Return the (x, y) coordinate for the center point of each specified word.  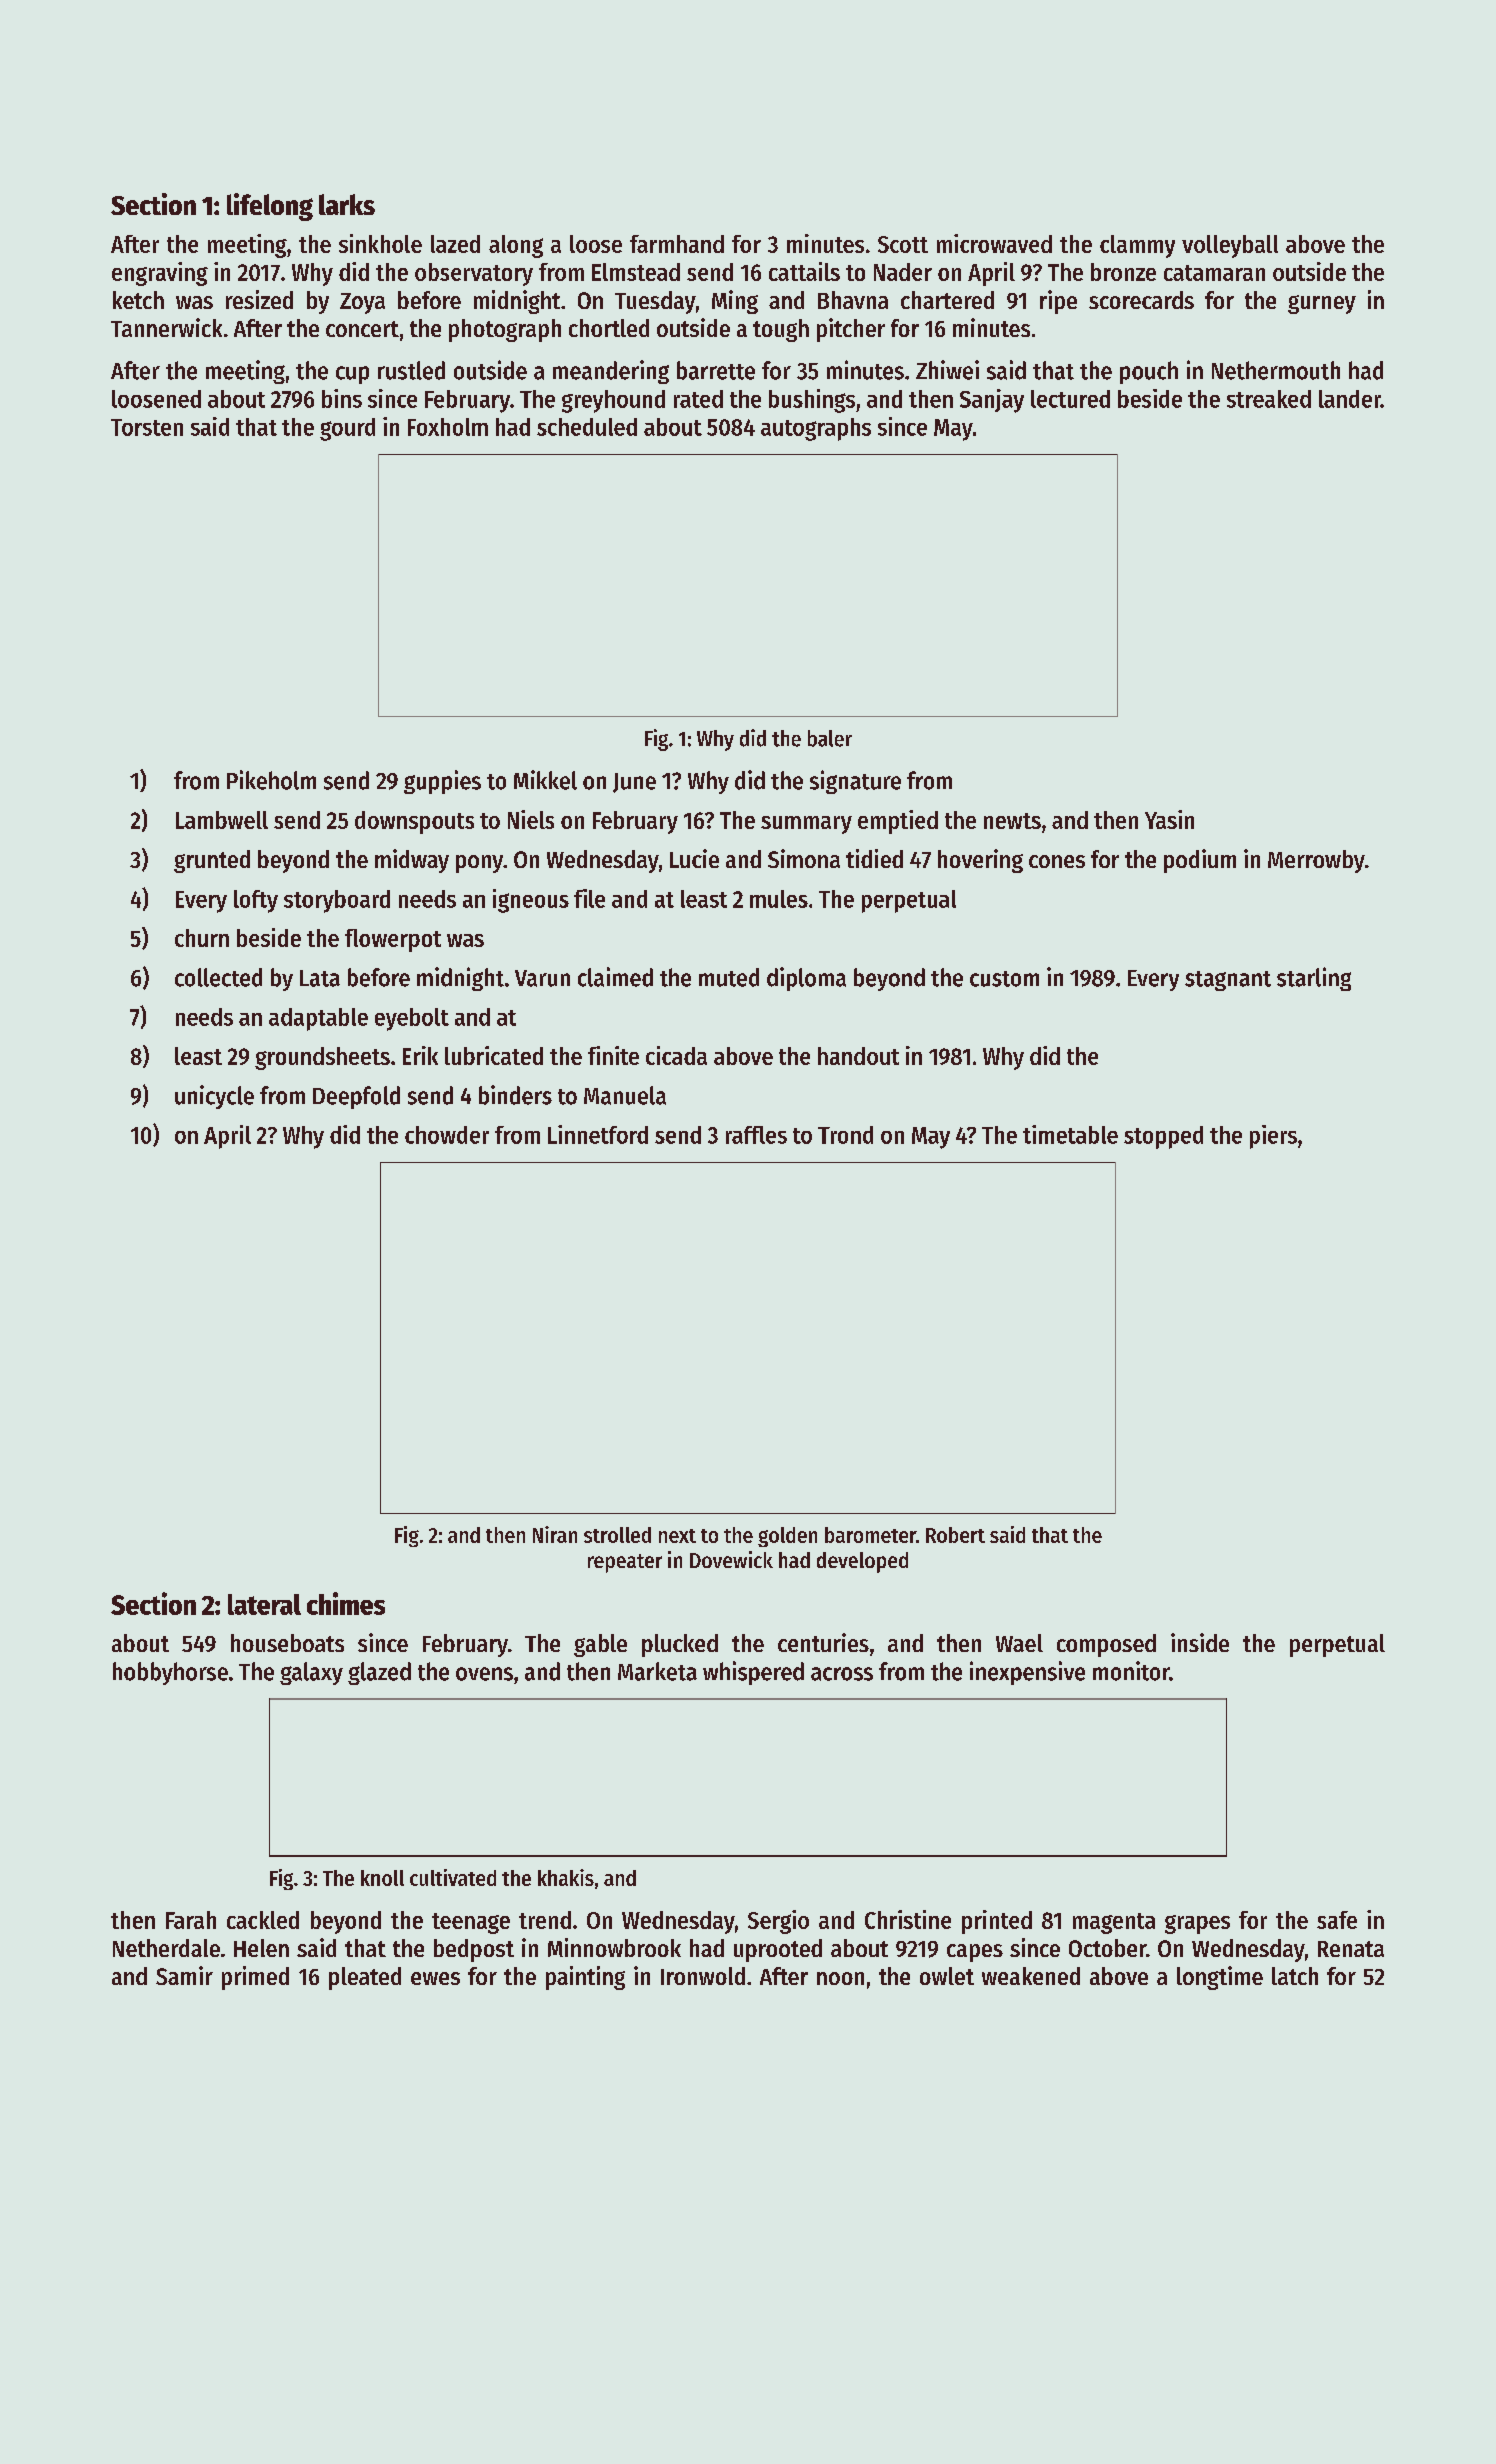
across (842, 1674)
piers (1273, 1137)
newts (1012, 821)
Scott (903, 244)
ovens (484, 1674)
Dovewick (731, 1559)
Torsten (147, 427)
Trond (845, 1135)
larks (347, 204)
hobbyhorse (170, 1673)
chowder (447, 1135)
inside (1200, 1642)
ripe (1058, 302)
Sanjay (992, 401)
